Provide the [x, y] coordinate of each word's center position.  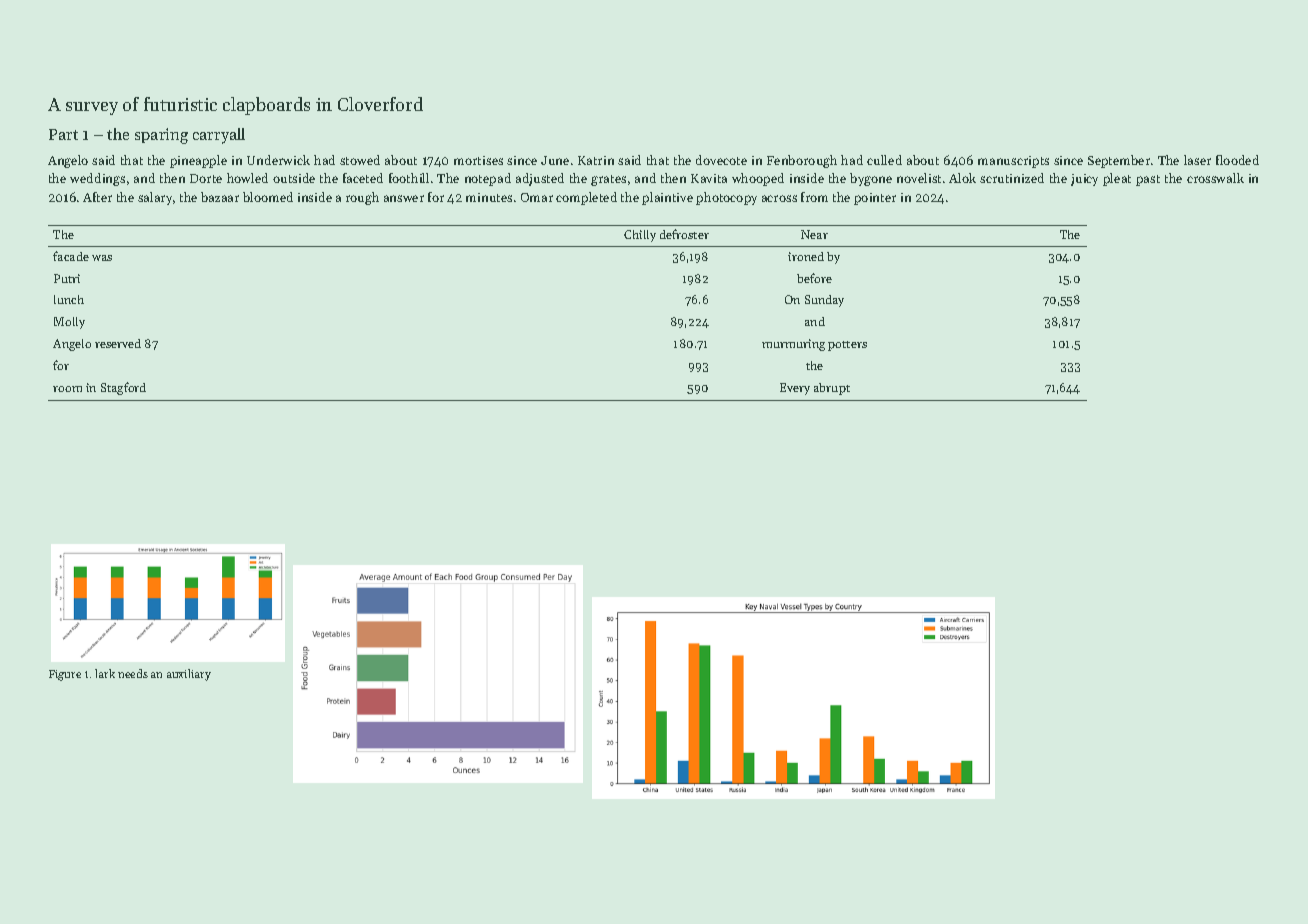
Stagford [123, 388]
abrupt [832, 389]
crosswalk [1215, 178]
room [67, 389]
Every [795, 389]
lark [105, 673]
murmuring [793, 345]
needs [133, 673]
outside [294, 178]
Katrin [596, 160]
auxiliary [189, 675]
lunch [69, 299]
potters [847, 346]
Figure [65, 675]
